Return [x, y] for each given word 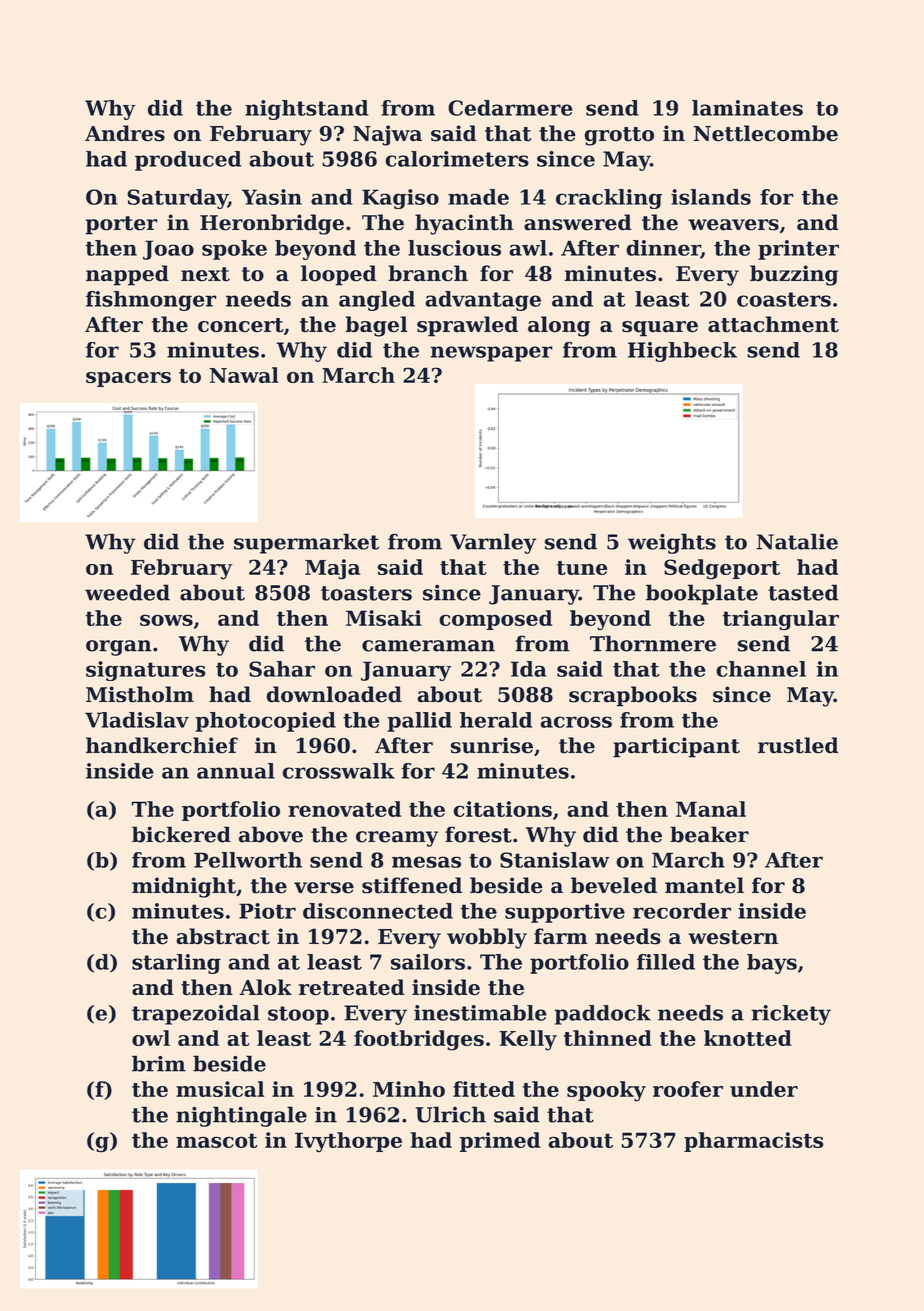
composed [495, 620]
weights [672, 543]
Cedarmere [510, 108]
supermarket [306, 543]
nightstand [306, 110]
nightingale [241, 1116]
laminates [747, 108]
